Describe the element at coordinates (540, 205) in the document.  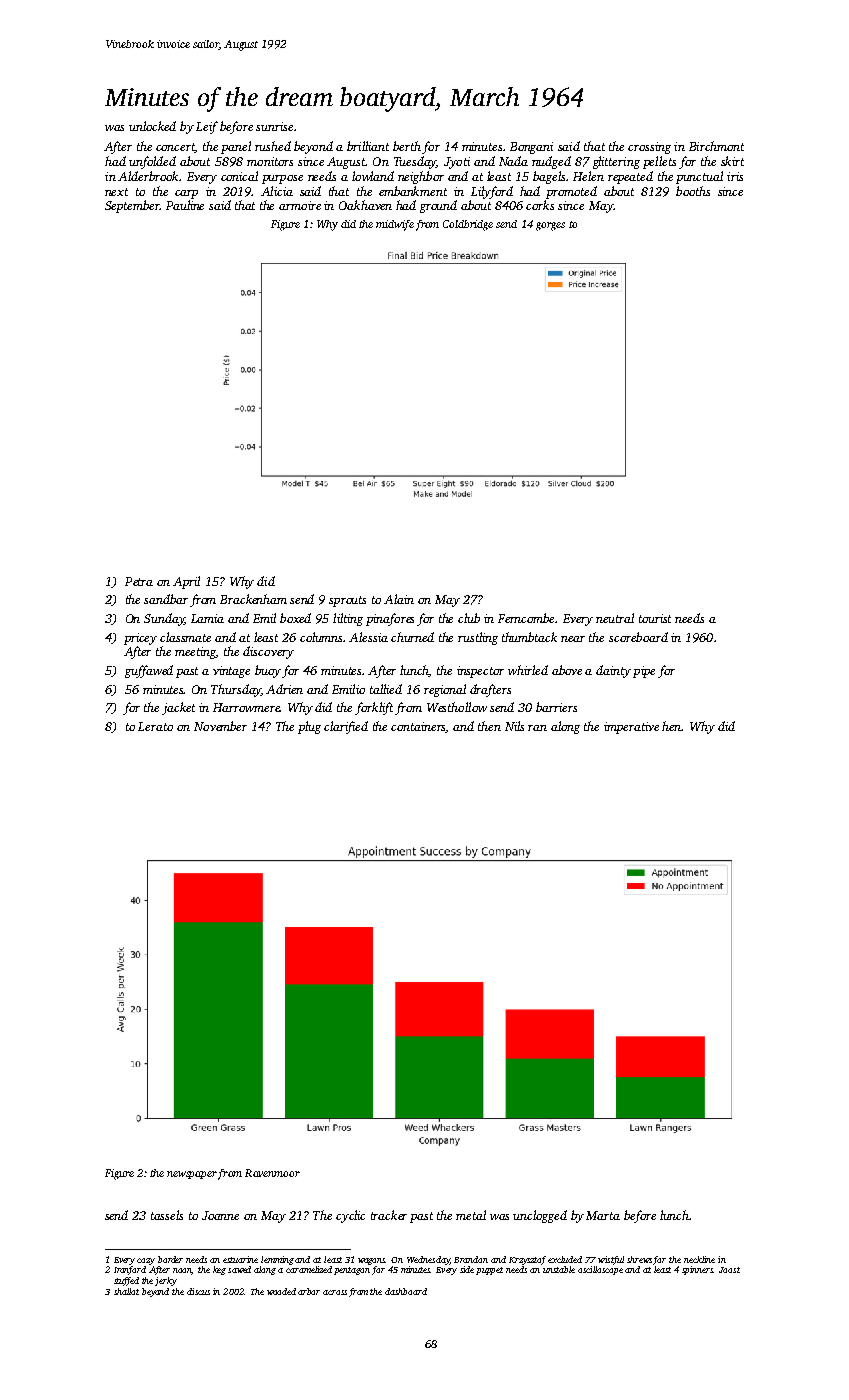
I see `corks` at that location.
